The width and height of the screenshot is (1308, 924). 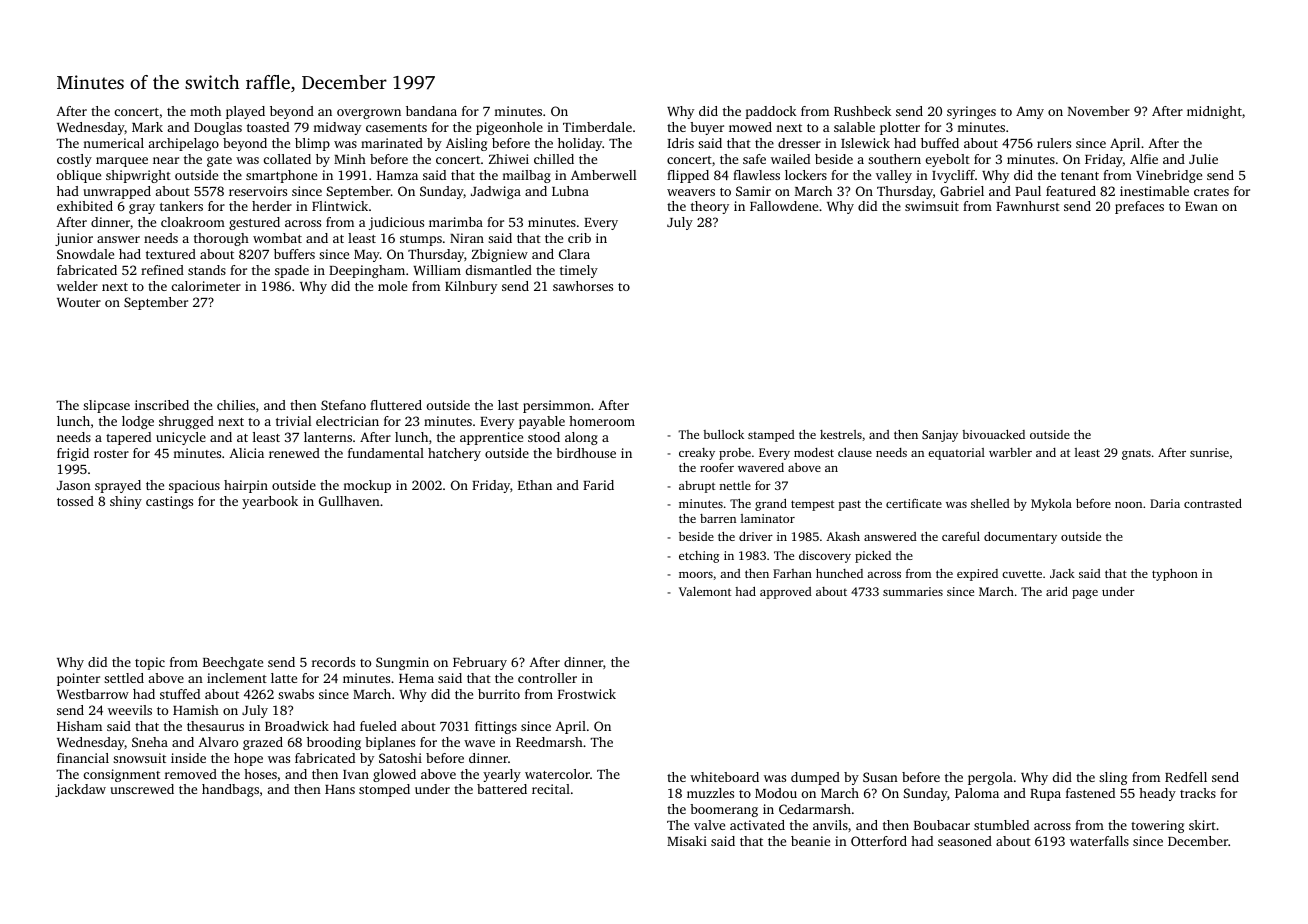 I want to click on Islewick, so click(x=865, y=143).
